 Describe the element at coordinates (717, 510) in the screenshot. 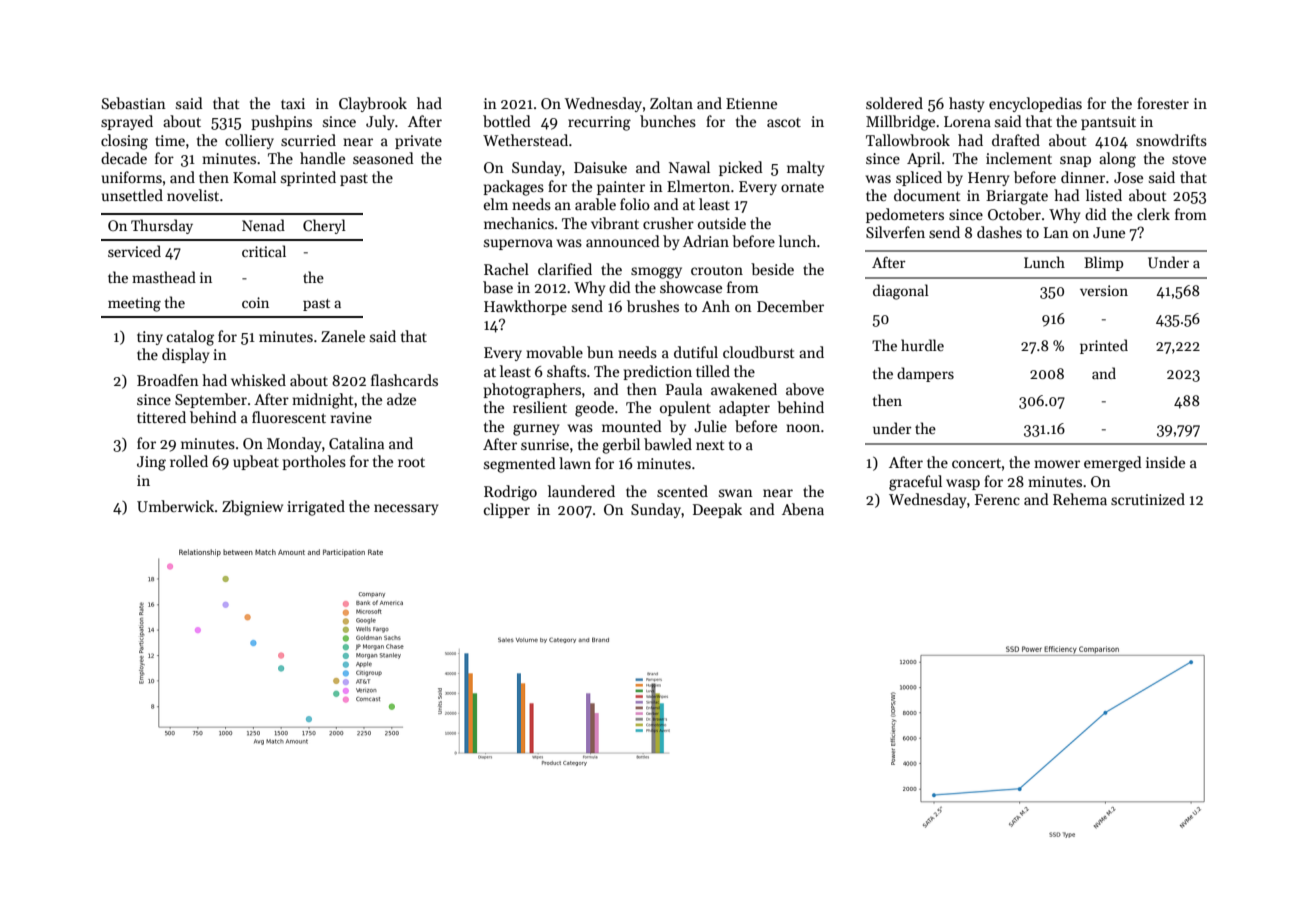

I see `Deepak` at that location.
